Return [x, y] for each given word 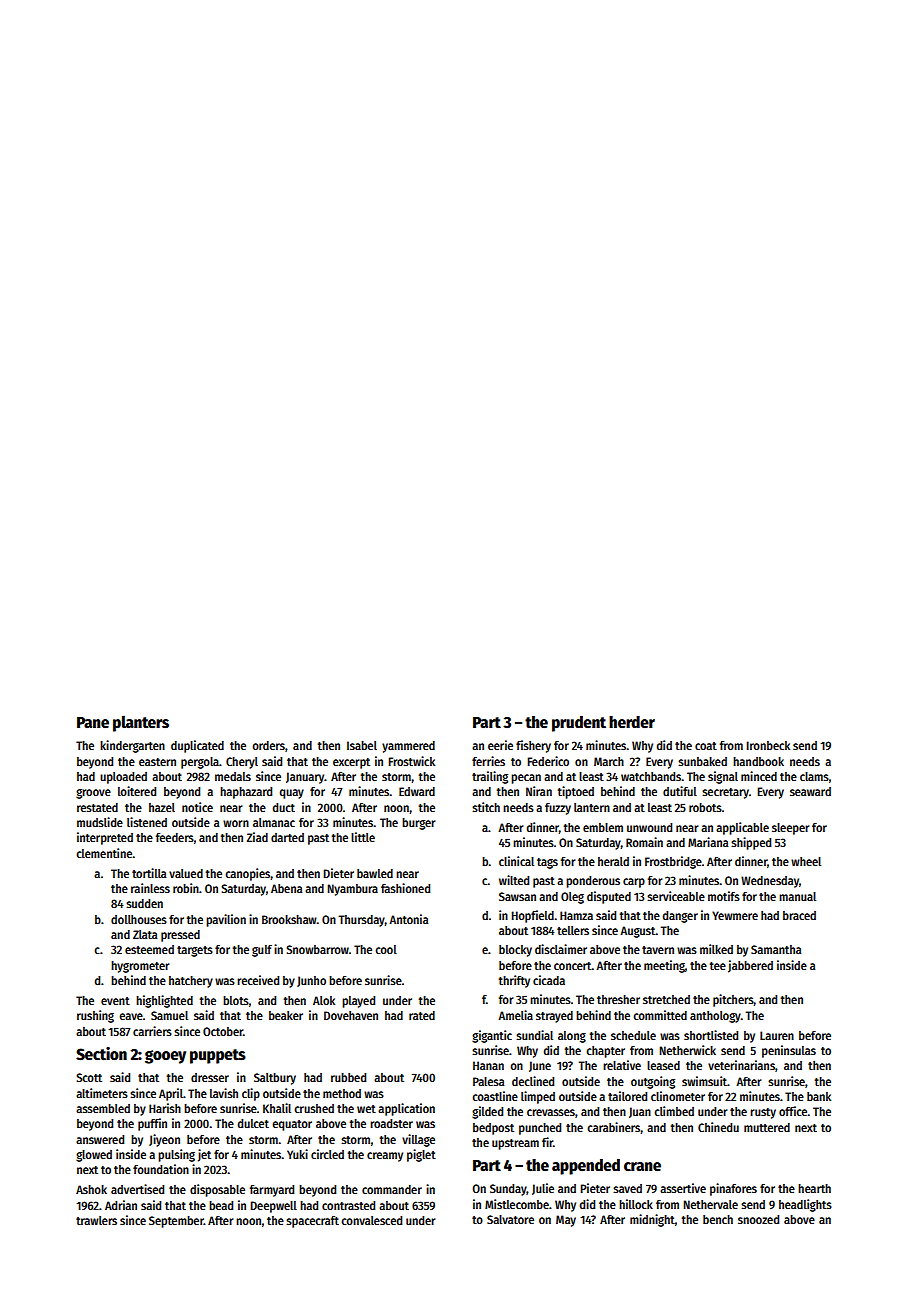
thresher [618, 999]
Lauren [777, 1035]
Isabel [362, 745]
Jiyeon [164, 1140]
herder [632, 722]
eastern [157, 762]
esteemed [149, 949]
